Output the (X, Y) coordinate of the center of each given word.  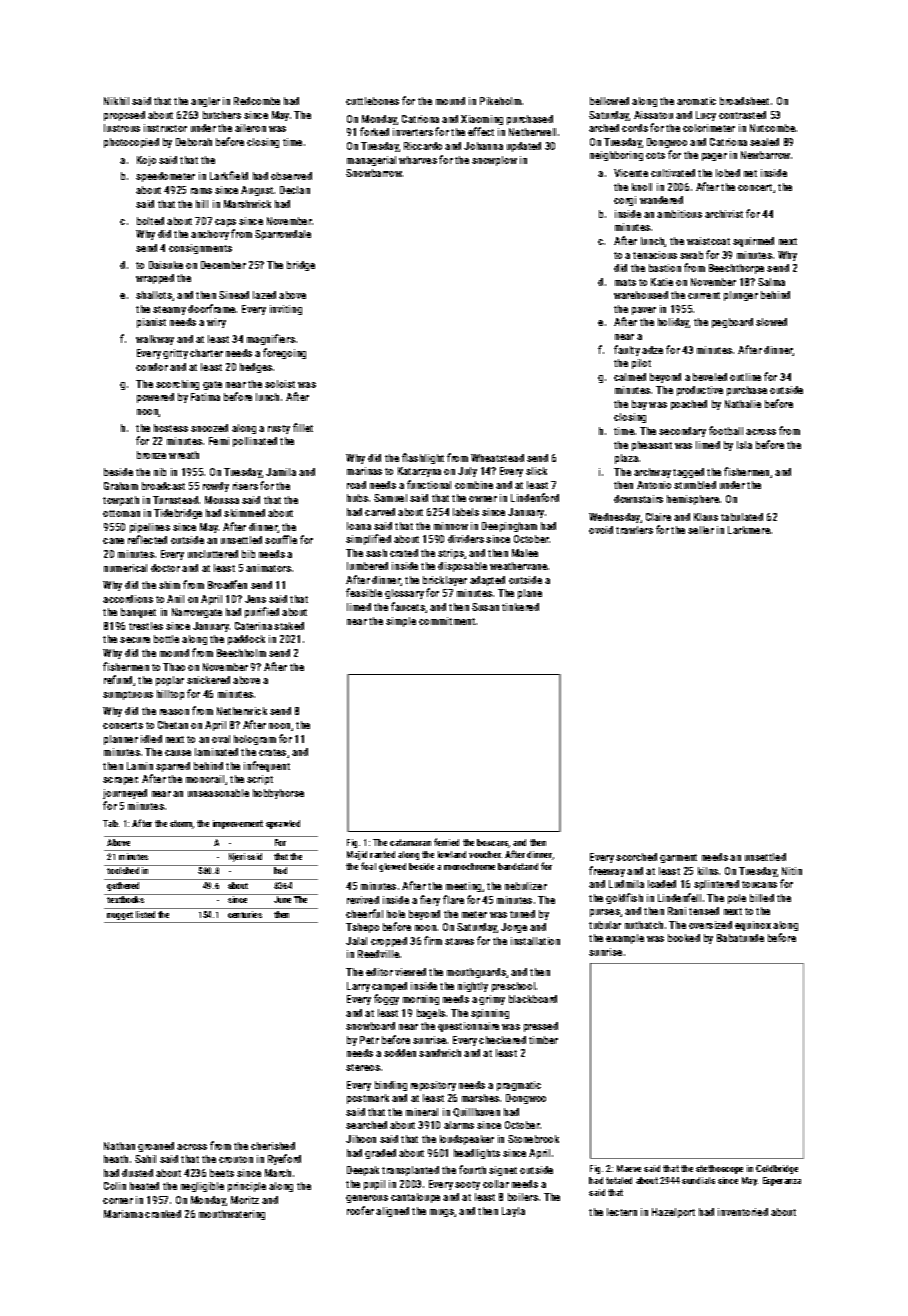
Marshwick (247, 204)
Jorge (514, 928)
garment (678, 858)
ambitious (679, 214)
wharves (418, 160)
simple (401, 622)
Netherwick (242, 711)
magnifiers (271, 339)
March (278, 1173)
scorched (636, 857)
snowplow (494, 161)
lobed (728, 173)
